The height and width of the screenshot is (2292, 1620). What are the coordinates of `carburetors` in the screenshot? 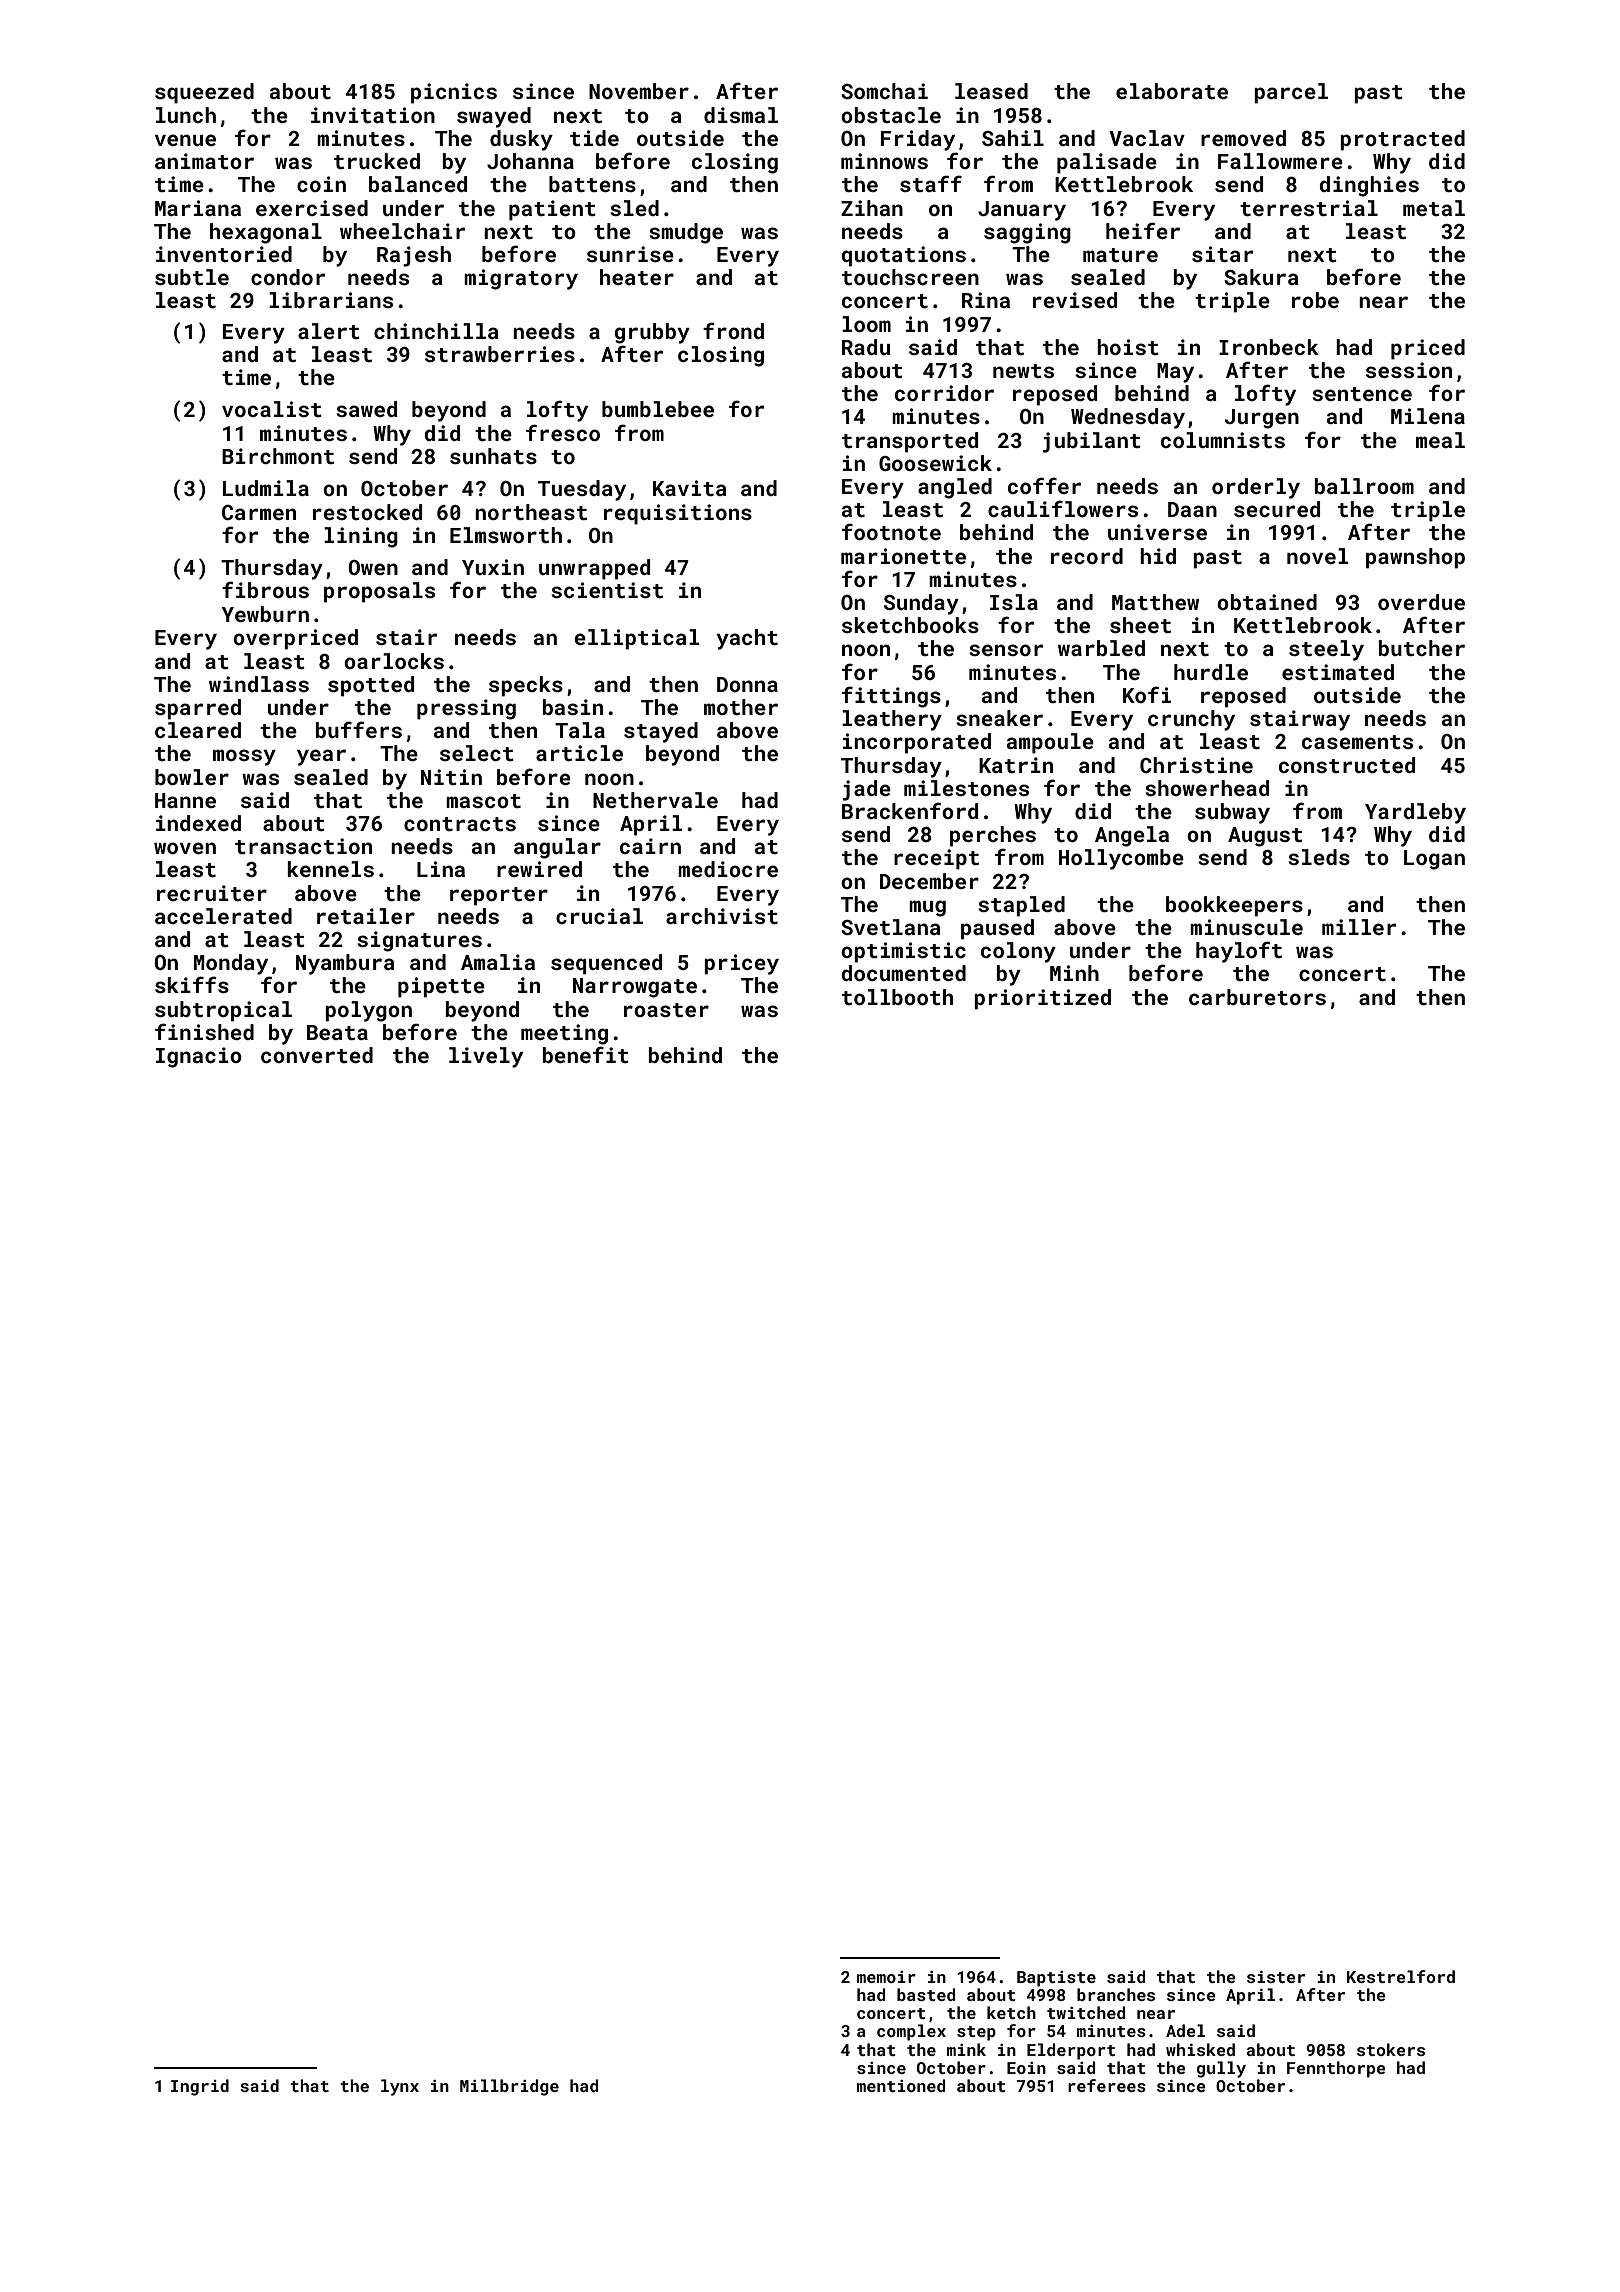 It's located at (1257, 997).
